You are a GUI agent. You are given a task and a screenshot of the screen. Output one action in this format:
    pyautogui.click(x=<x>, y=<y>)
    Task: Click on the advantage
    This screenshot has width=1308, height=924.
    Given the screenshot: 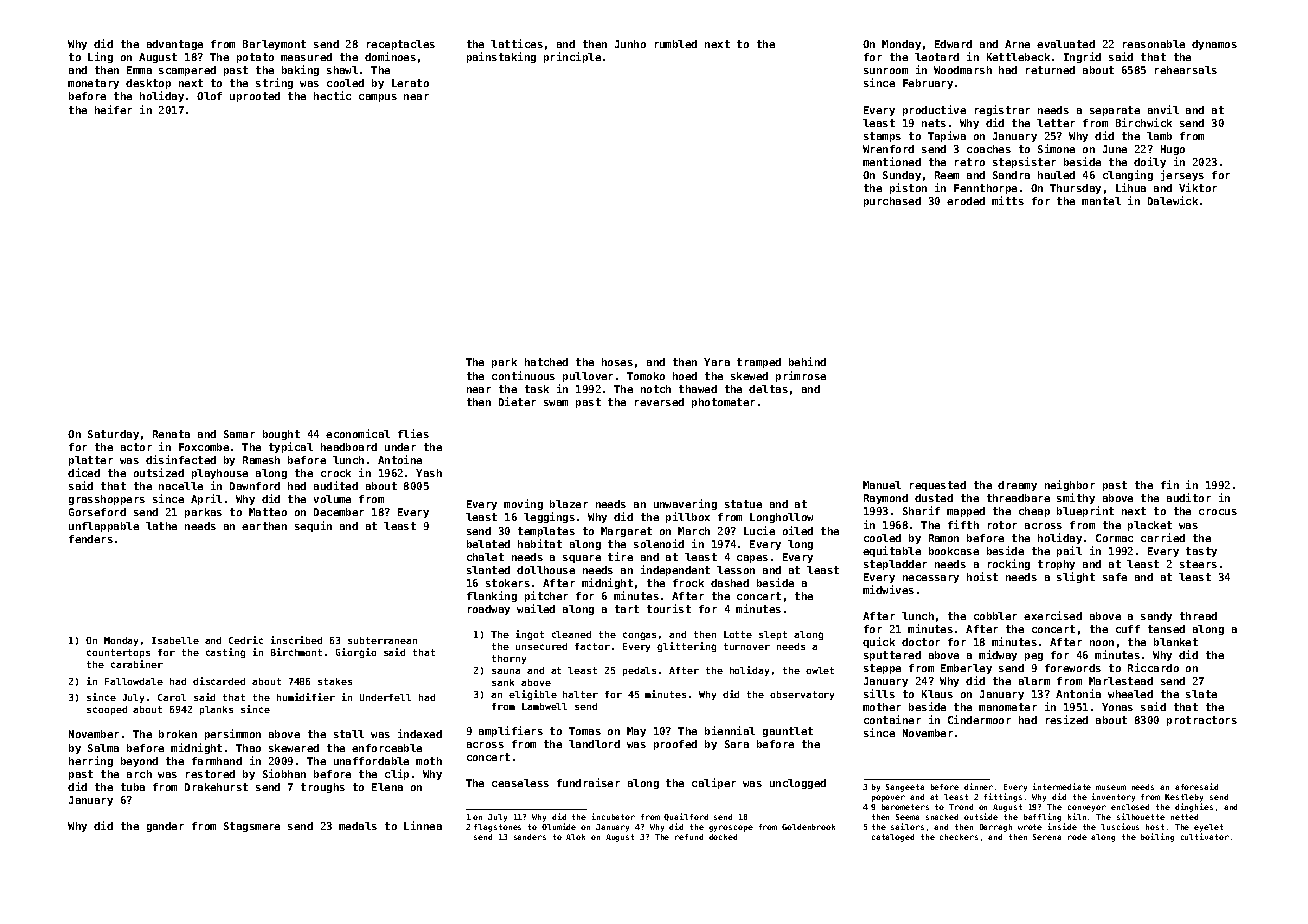 What is the action you would take?
    pyautogui.click(x=175, y=45)
